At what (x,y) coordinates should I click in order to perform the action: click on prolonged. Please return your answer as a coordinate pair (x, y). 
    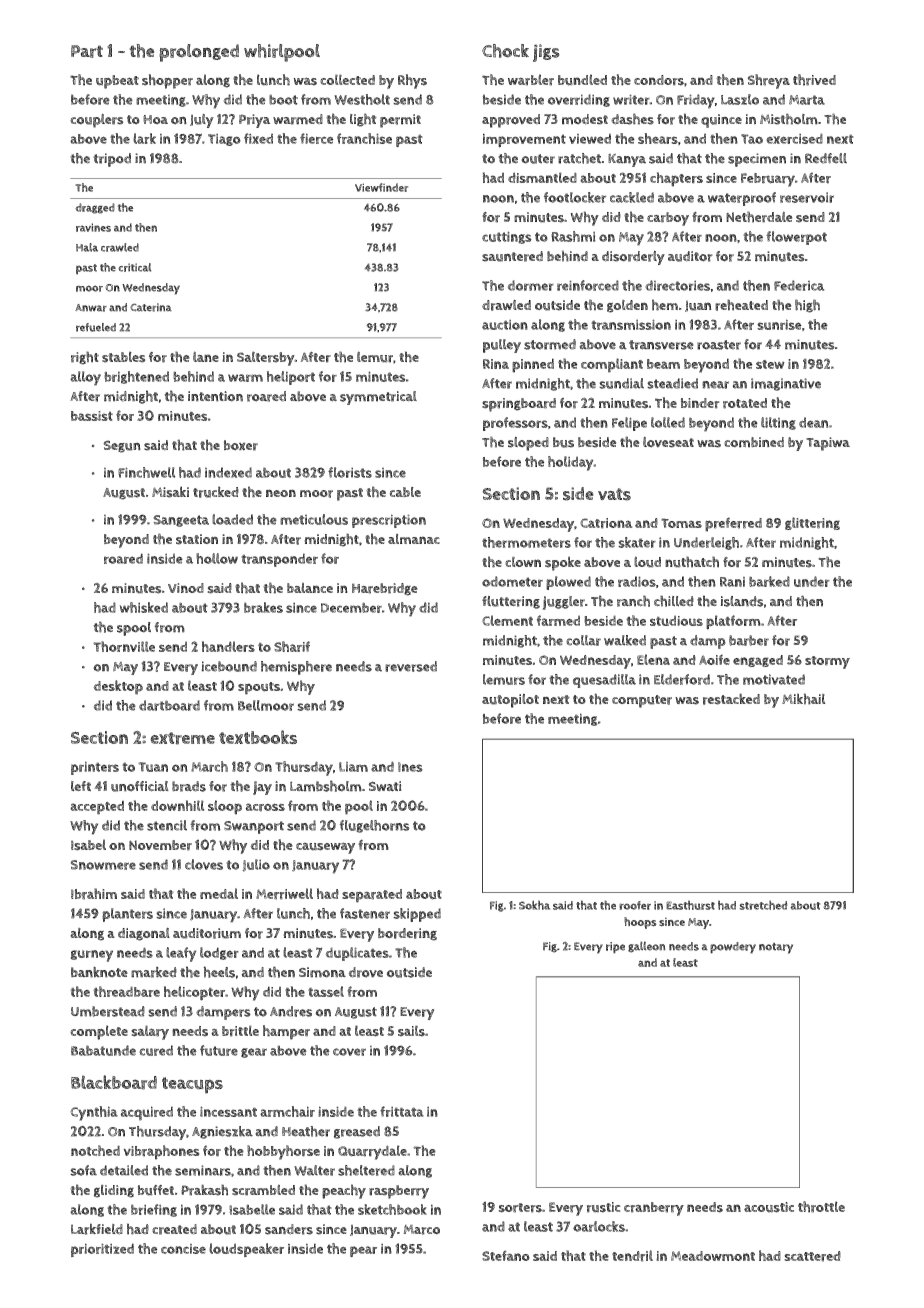
    Looking at the image, I should click on (199, 53).
